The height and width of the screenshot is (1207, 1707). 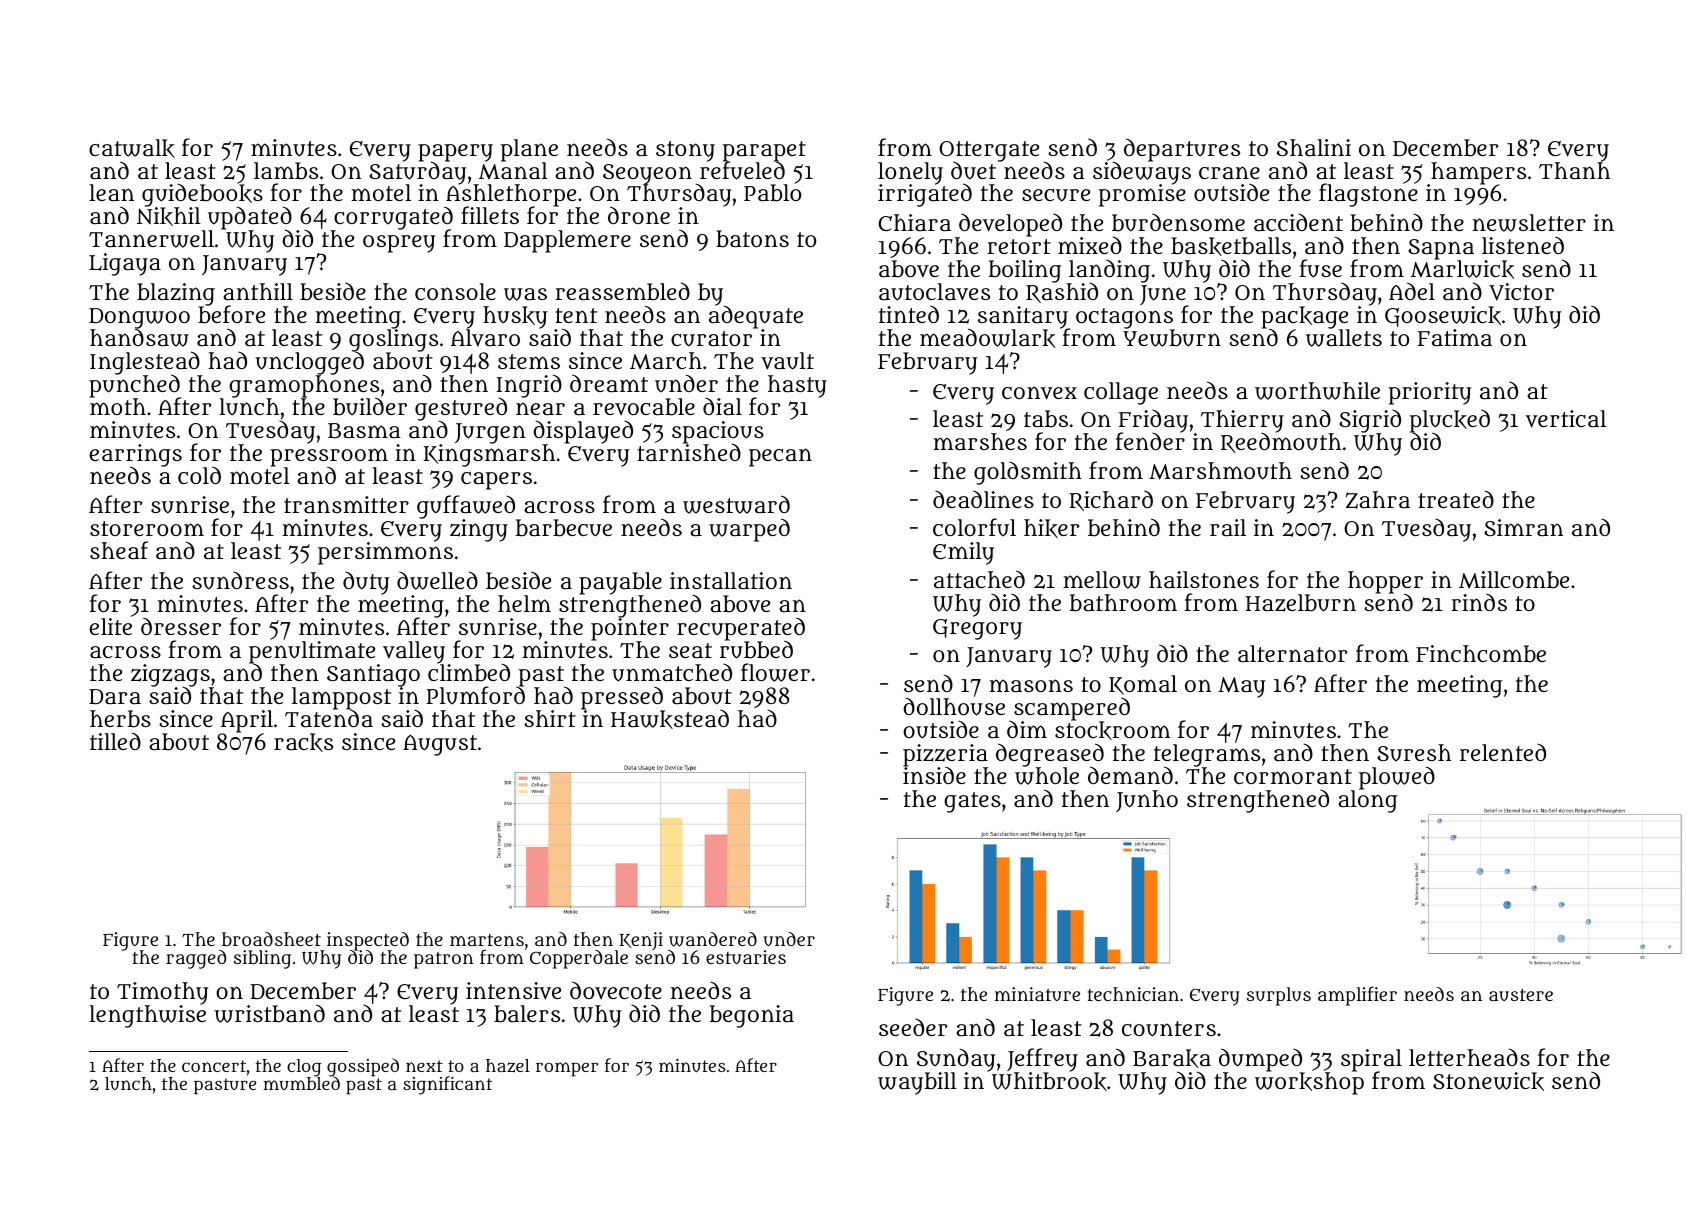 I want to click on drone, so click(x=639, y=215).
